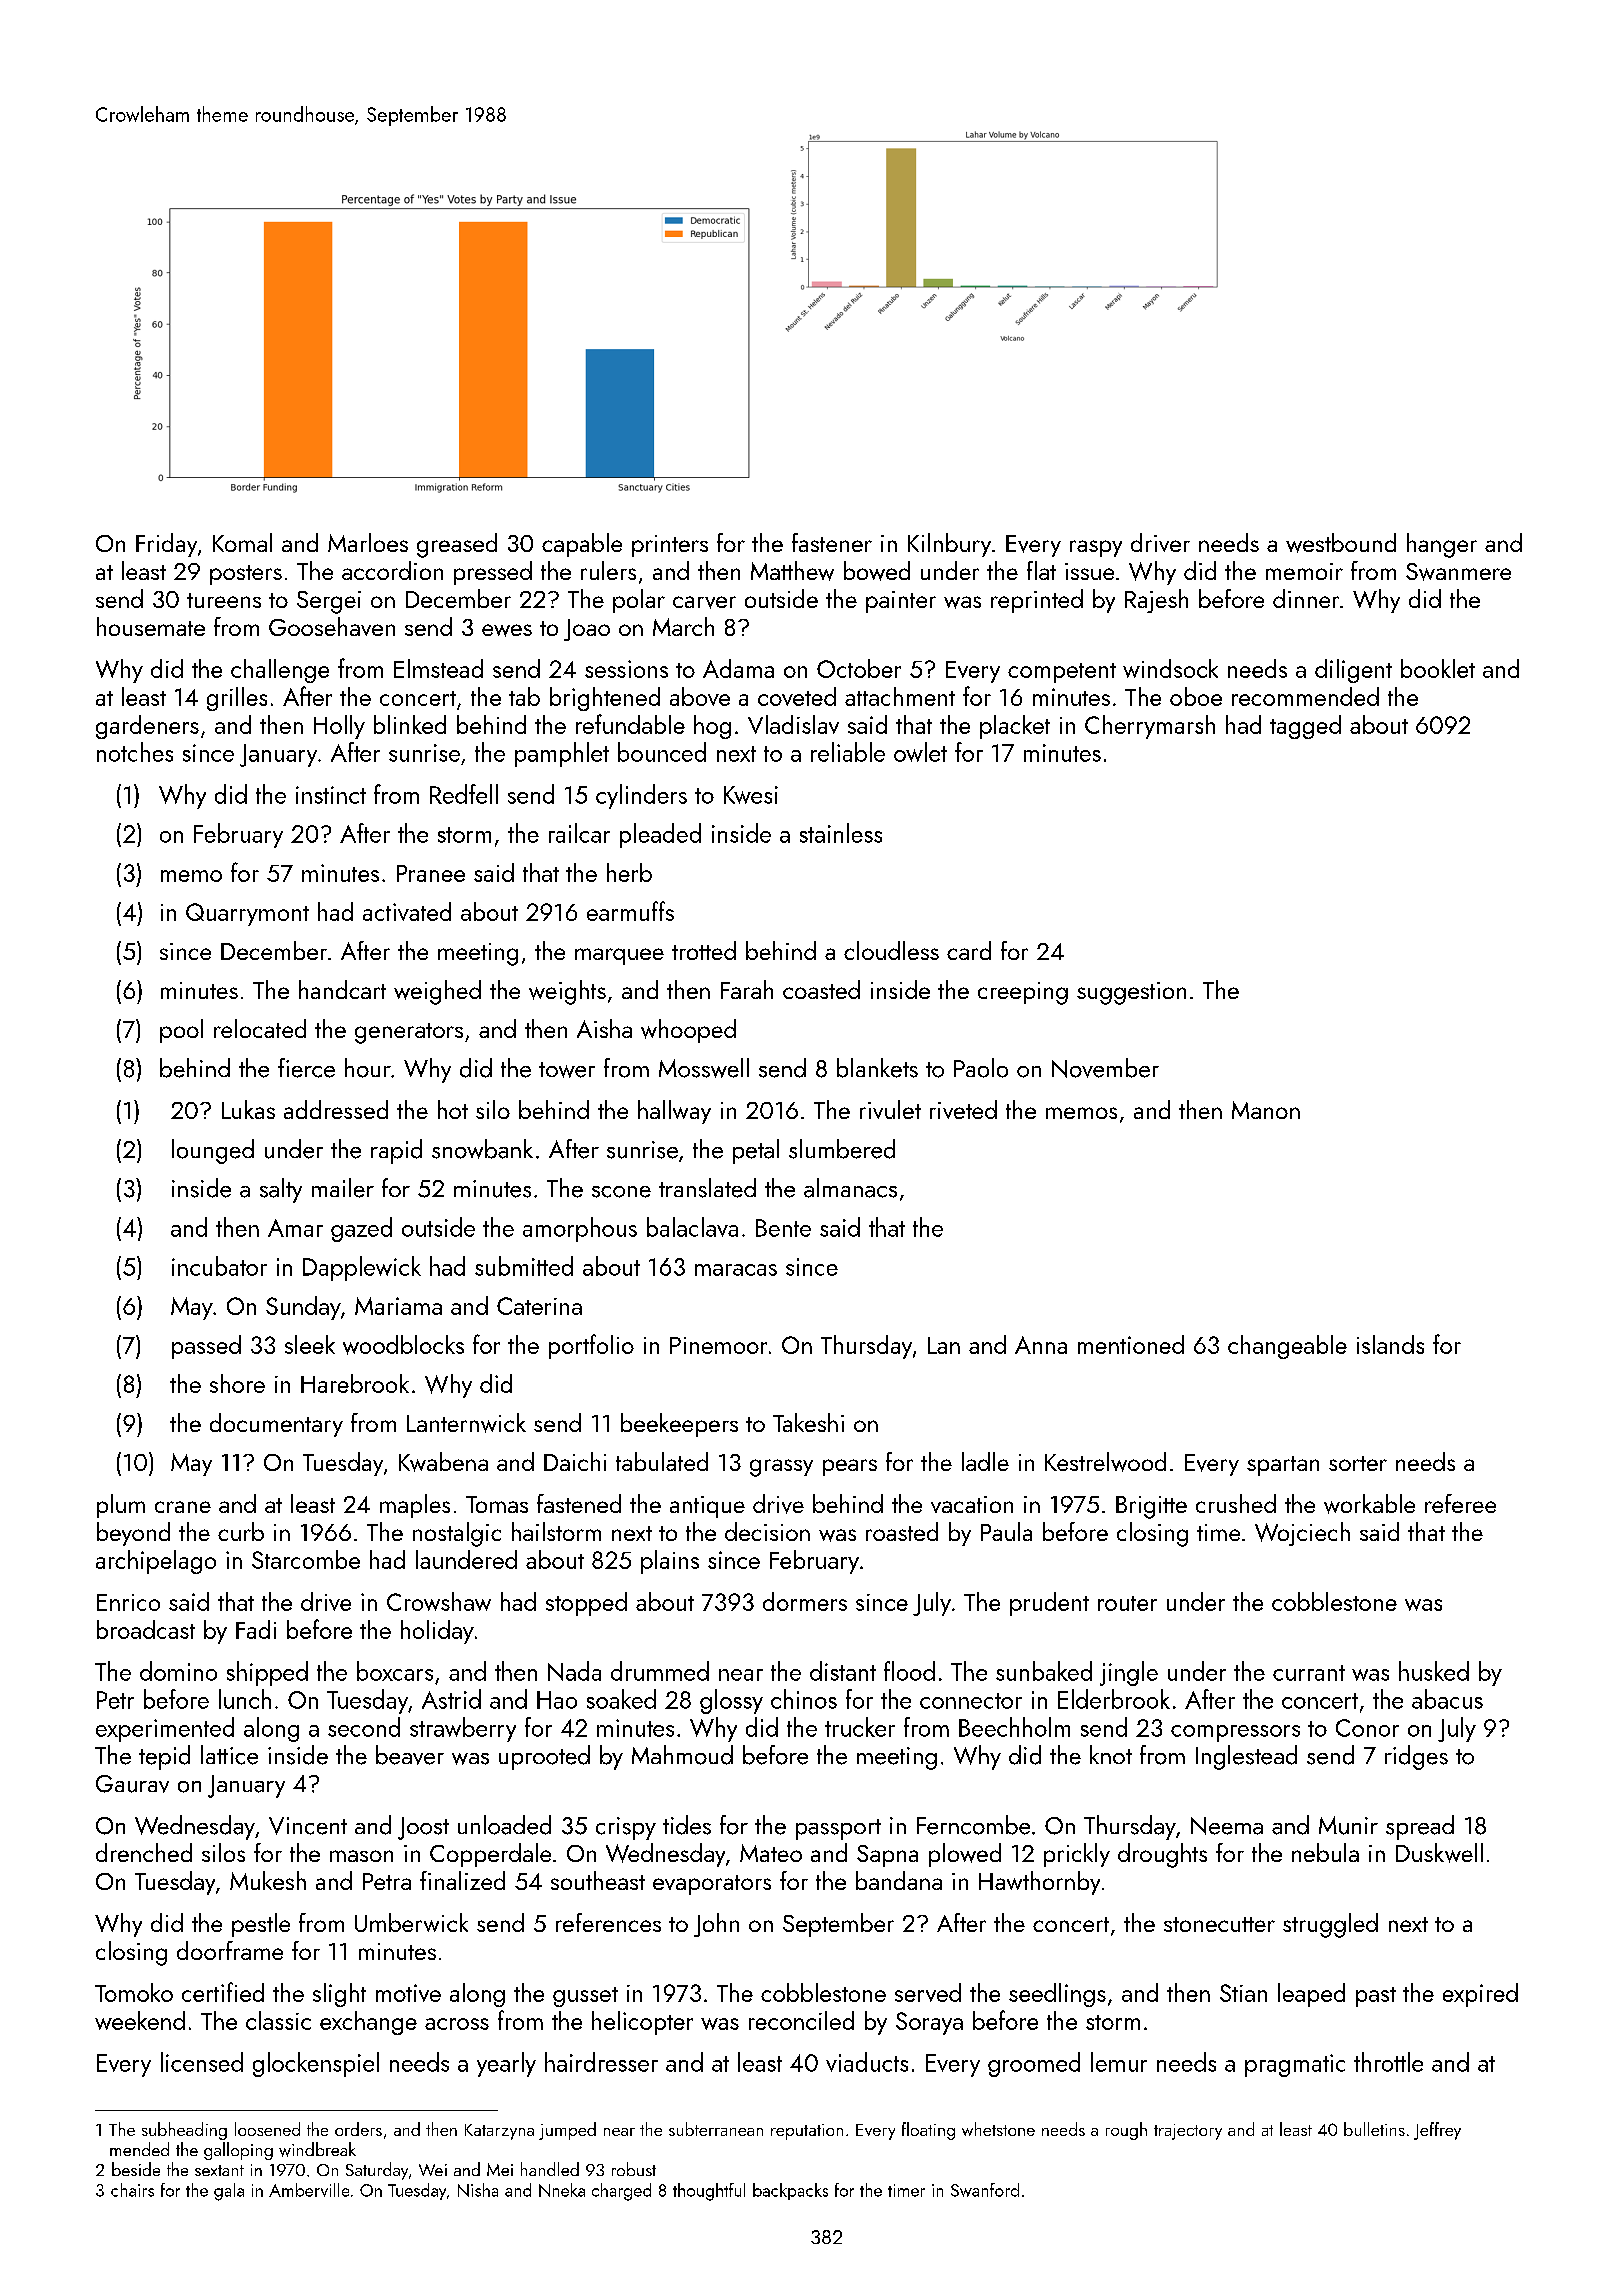 The width and height of the document is (1620, 2292). I want to click on Amberville, so click(309, 2190).
